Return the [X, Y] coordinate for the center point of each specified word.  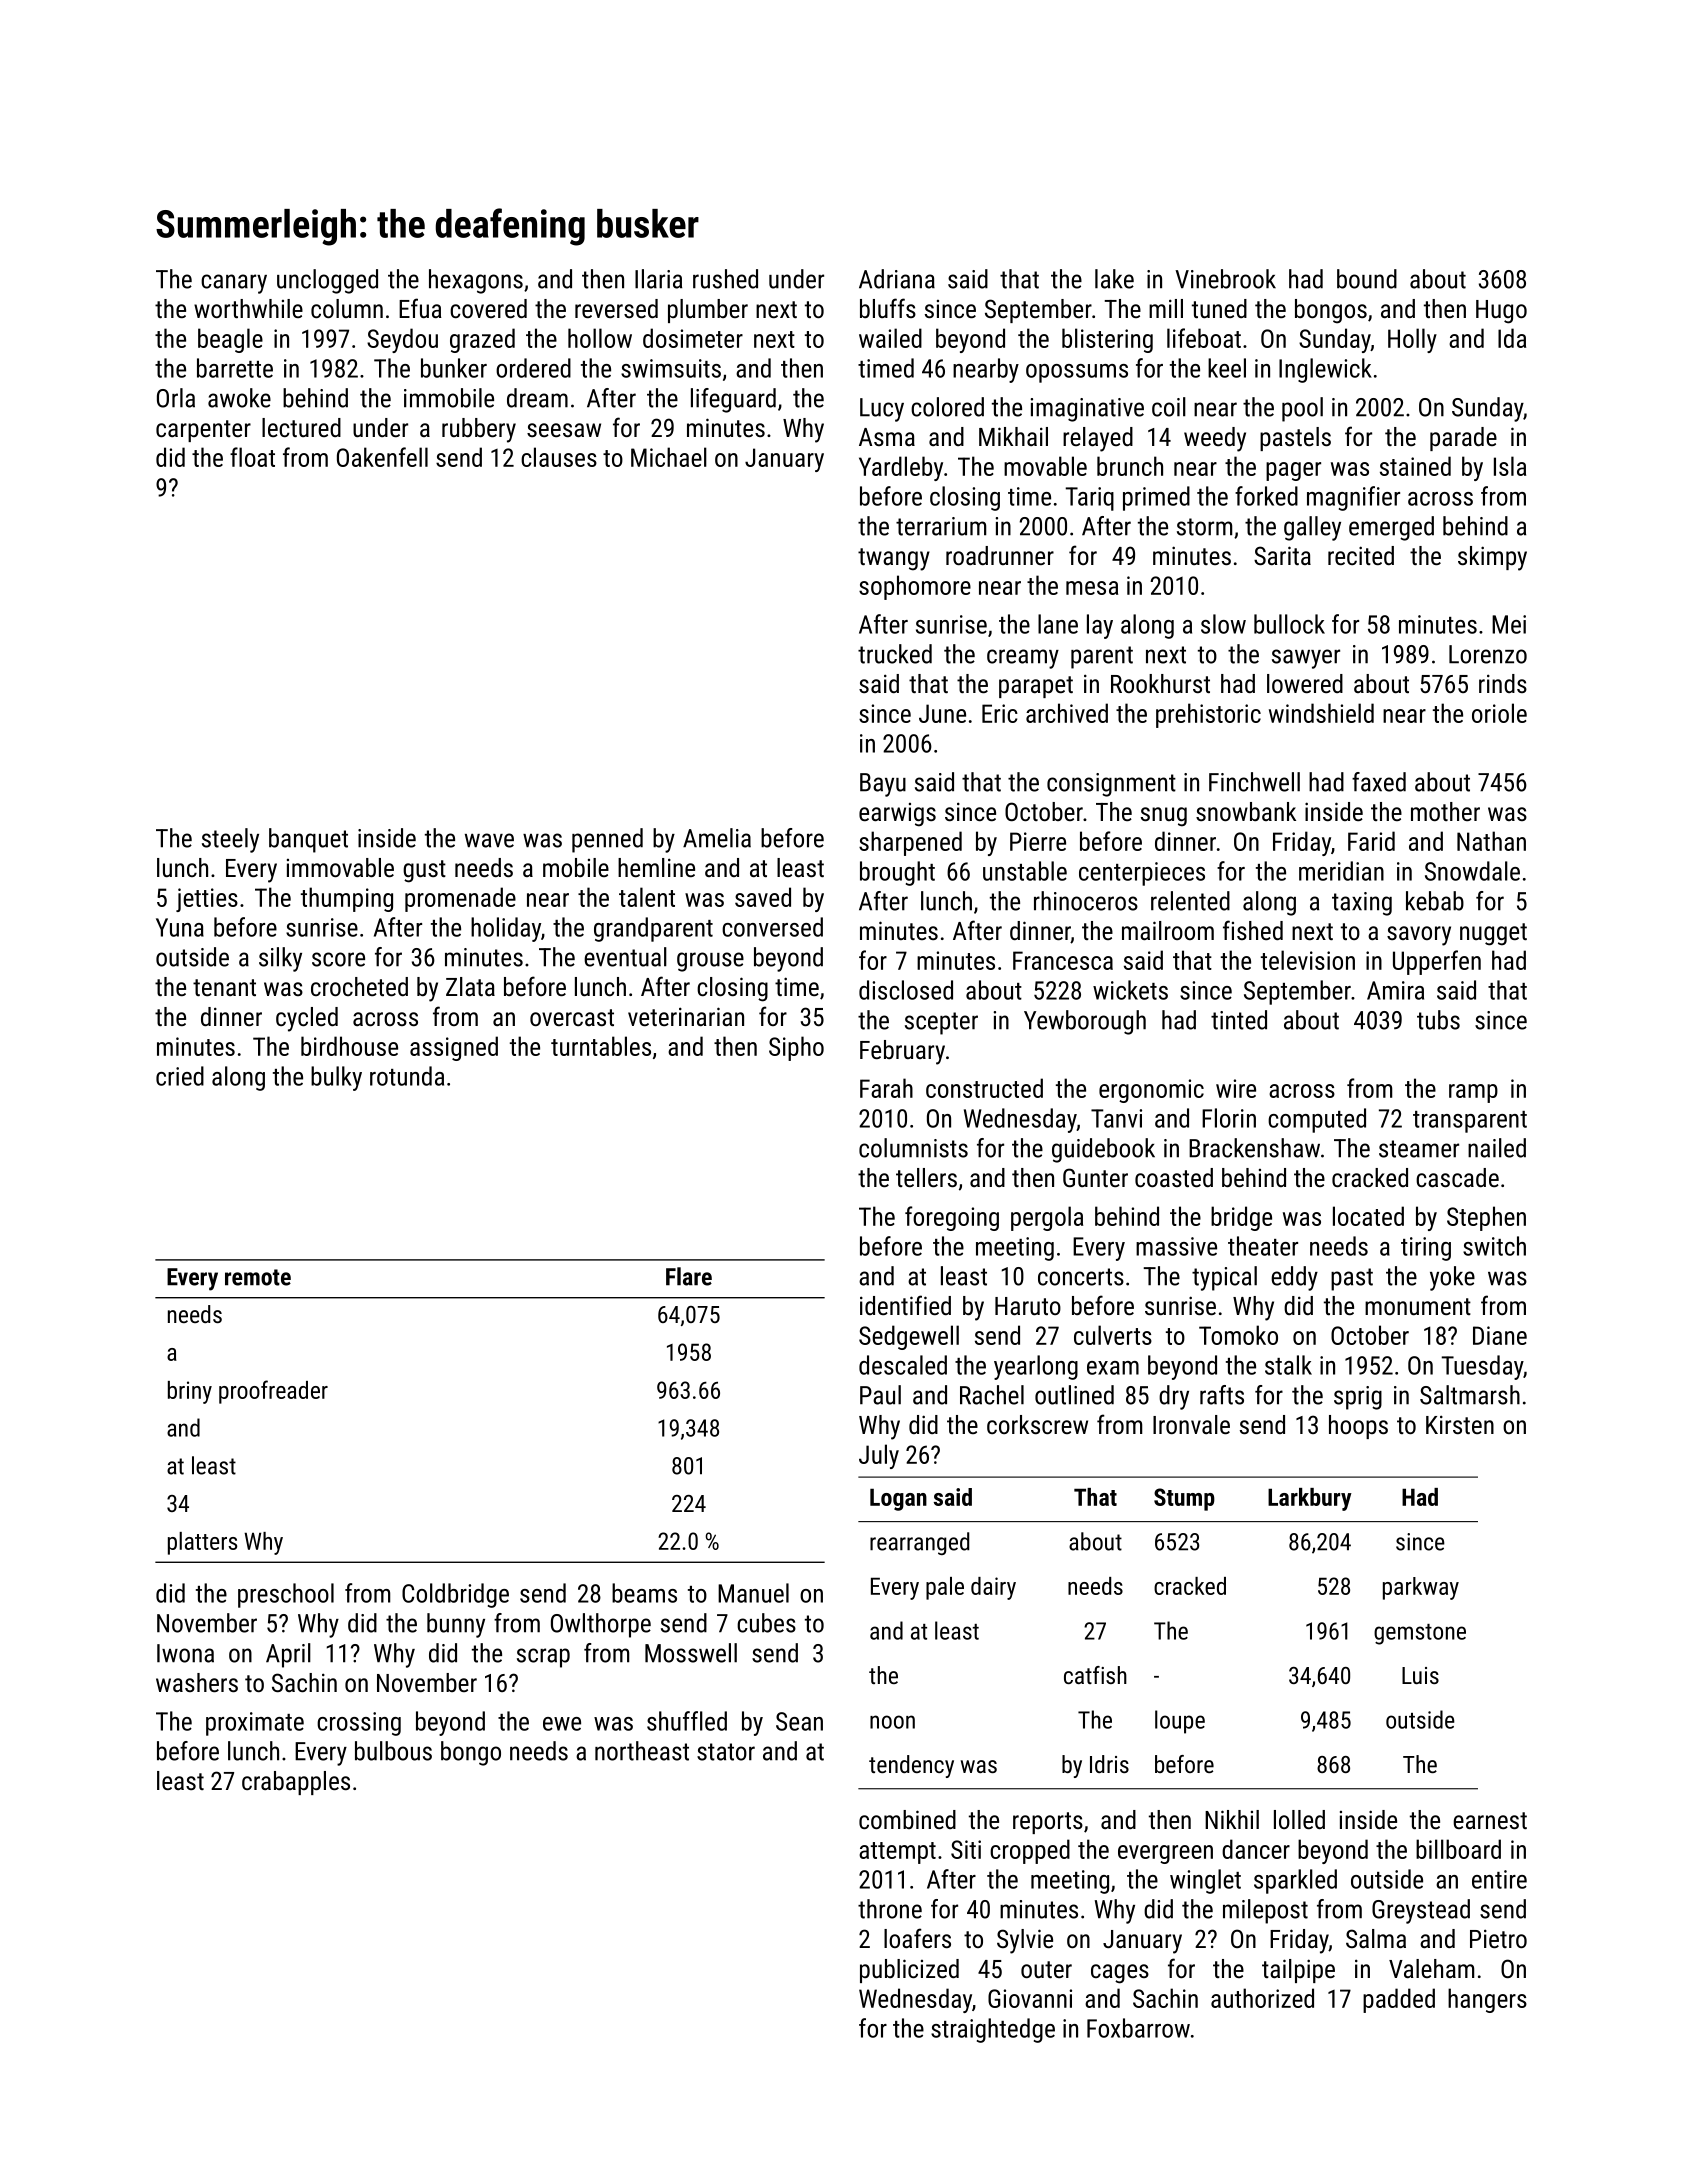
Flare [689, 1276]
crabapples [296, 1783]
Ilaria [658, 279]
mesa [1092, 588]
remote [258, 1277]
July [879, 1456]
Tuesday [1482, 1367]
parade [1463, 439]
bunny [456, 1625]
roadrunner [1000, 555]
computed [1317, 1120]
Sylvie [1025, 1941]
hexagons [476, 281]
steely [230, 840]
